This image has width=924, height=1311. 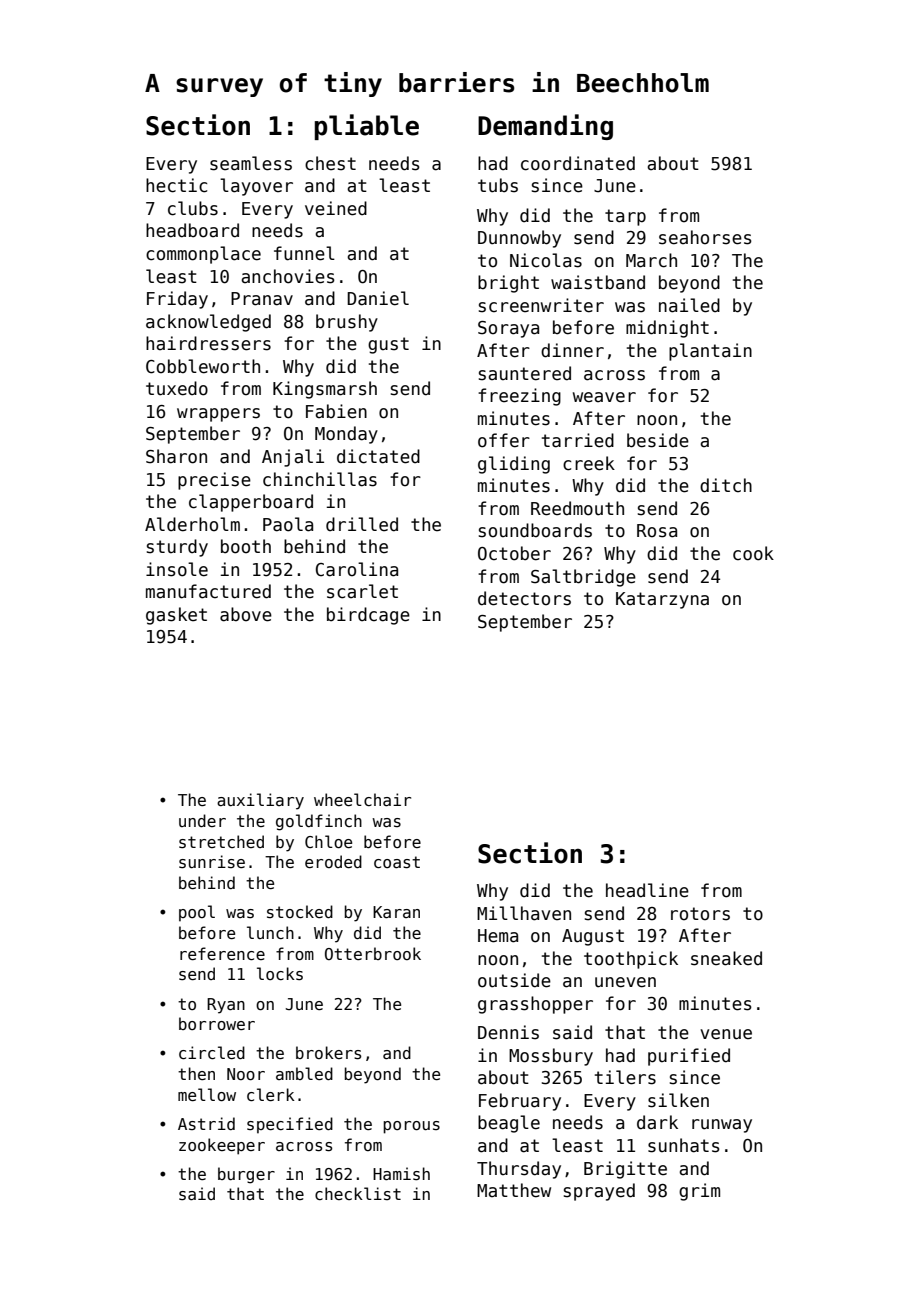 I want to click on Daniel, so click(x=378, y=298).
